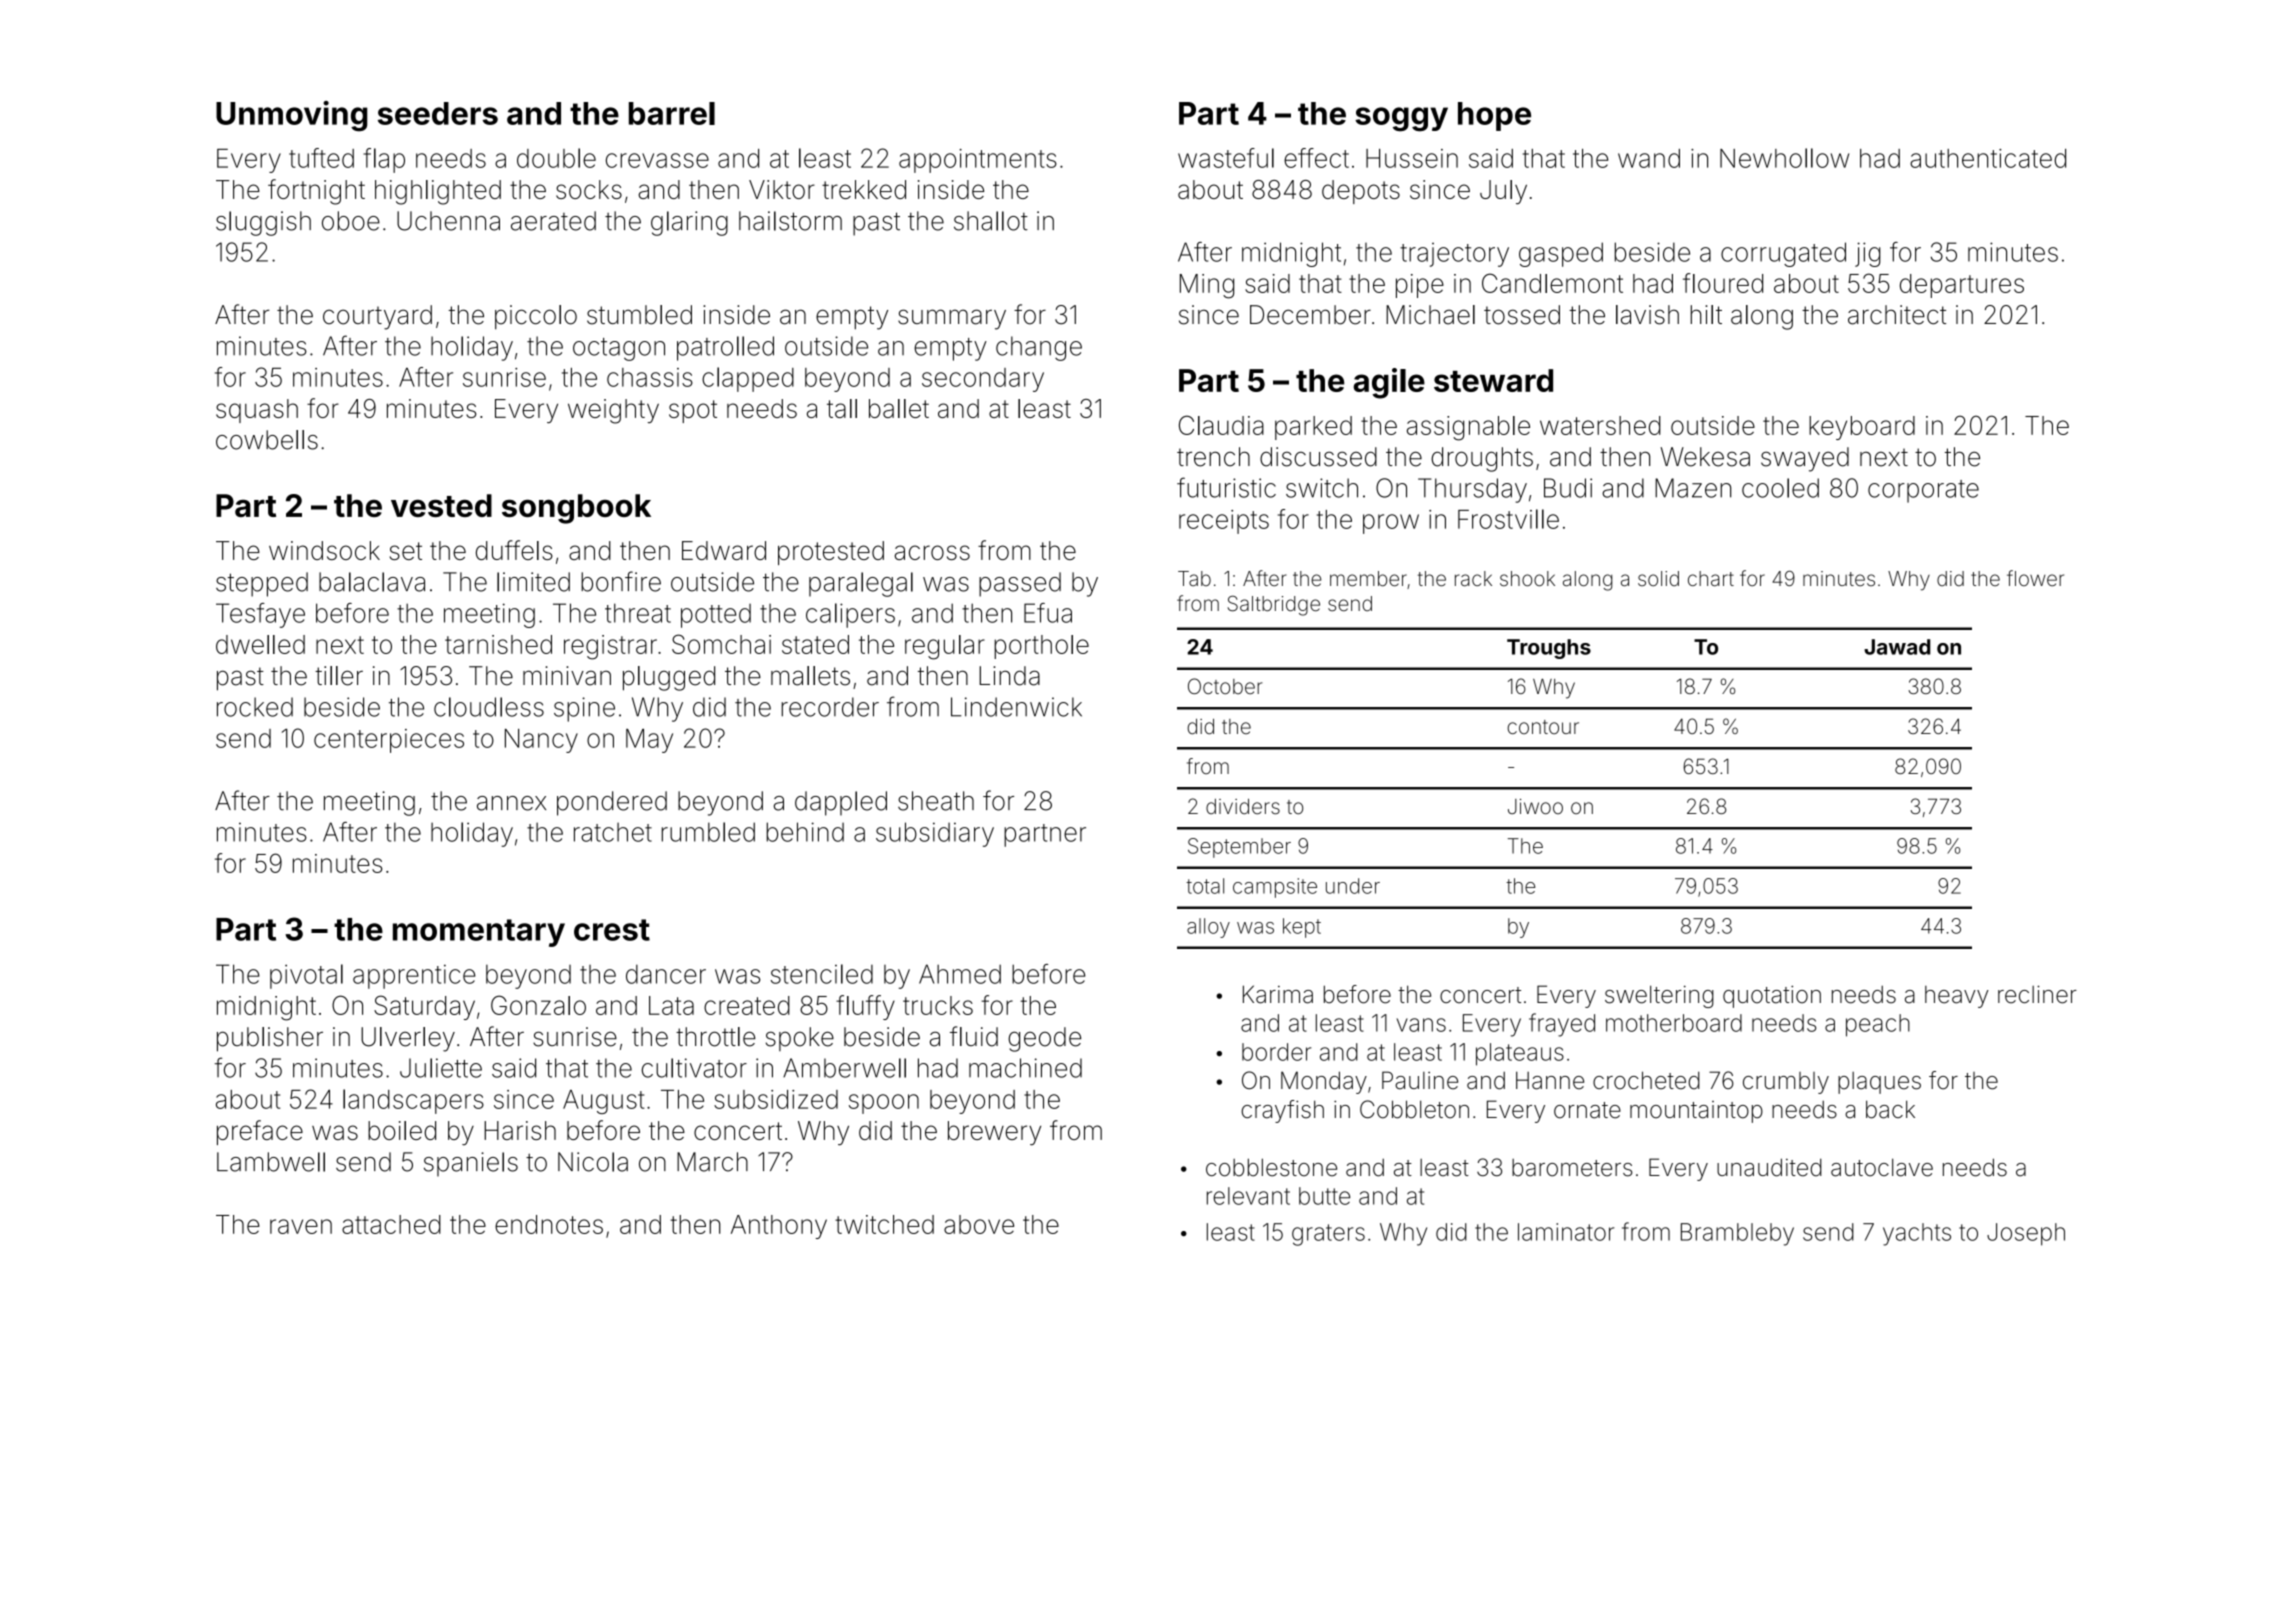 This image has width=2292, height=1620. I want to click on seeders, so click(438, 113).
